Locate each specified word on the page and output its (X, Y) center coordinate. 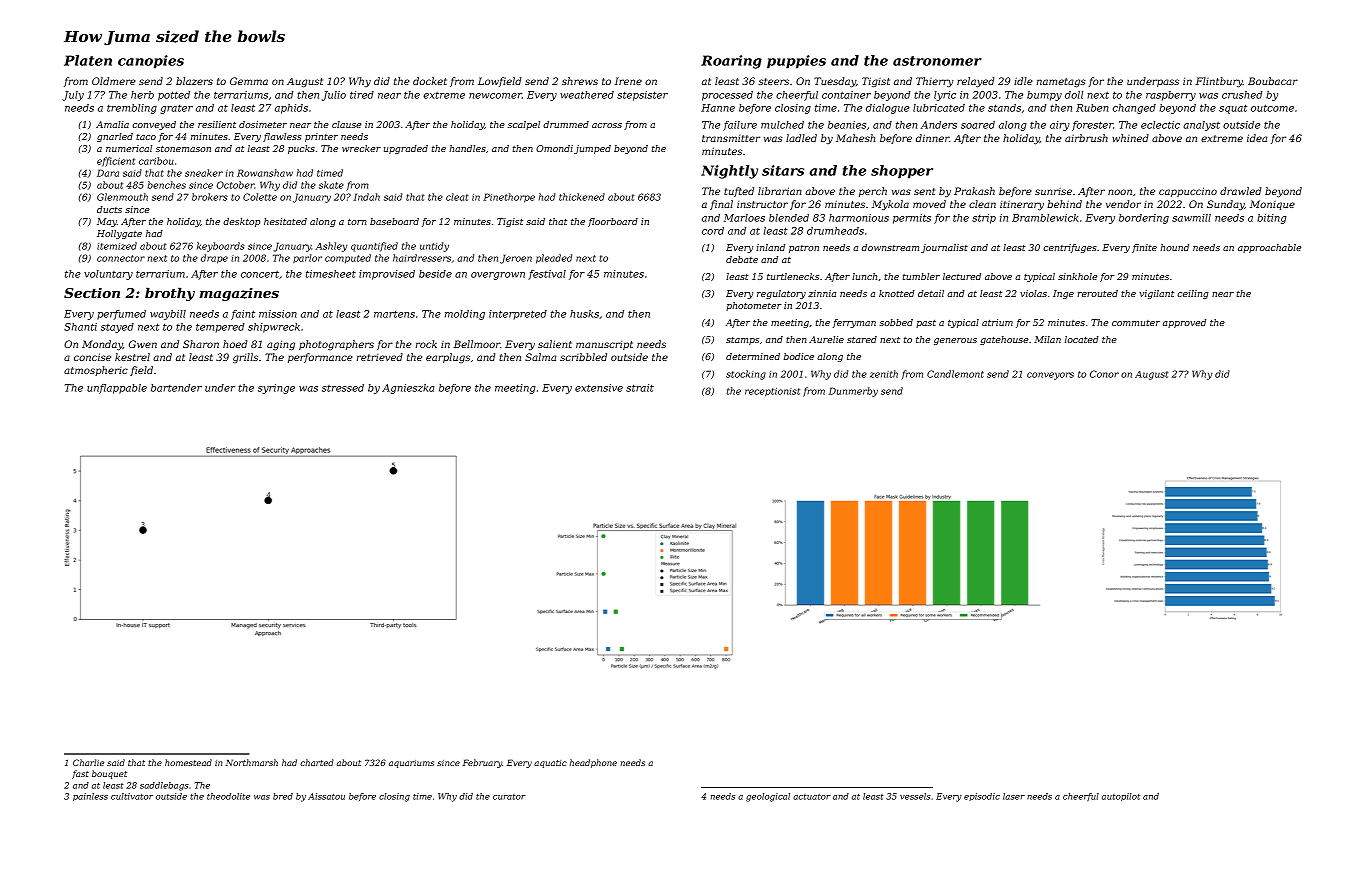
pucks (301, 149)
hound (1174, 247)
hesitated (285, 221)
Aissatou (326, 796)
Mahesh (855, 138)
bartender (176, 388)
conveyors (1050, 376)
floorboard (613, 222)
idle (1023, 81)
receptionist (772, 392)
